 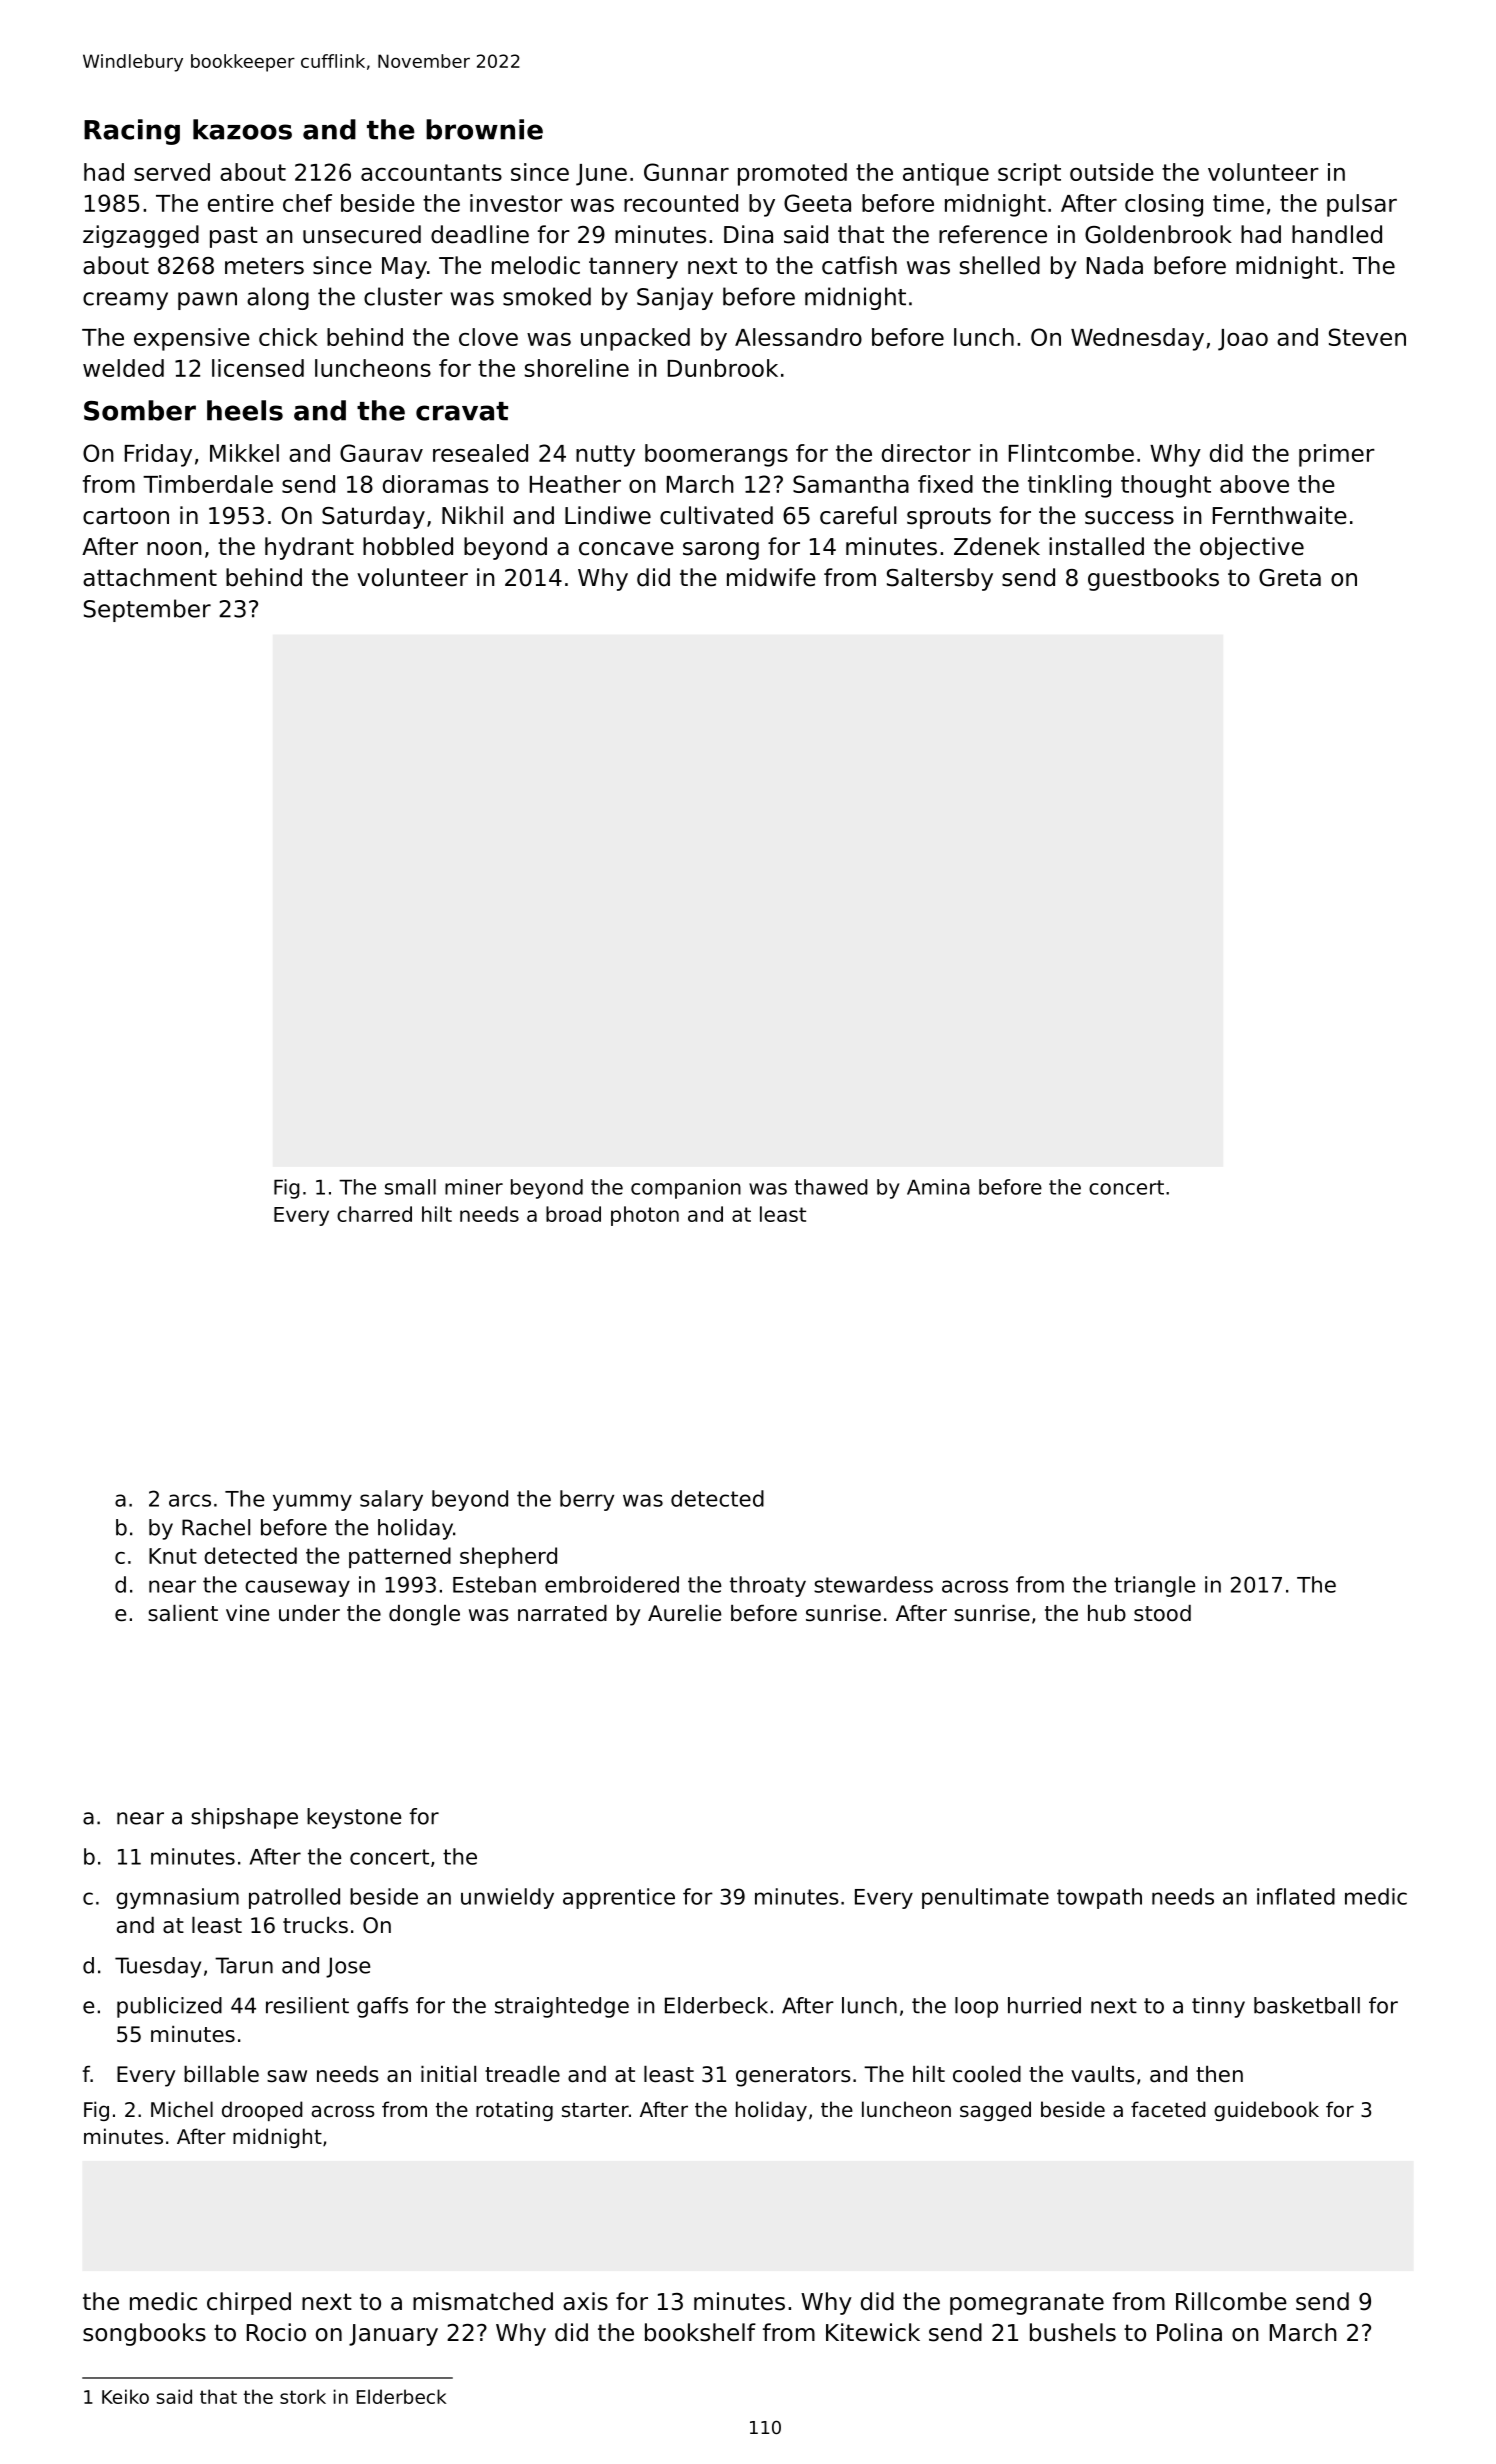 What do you see at coordinates (278, 298) in the screenshot?
I see `along` at bounding box center [278, 298].
